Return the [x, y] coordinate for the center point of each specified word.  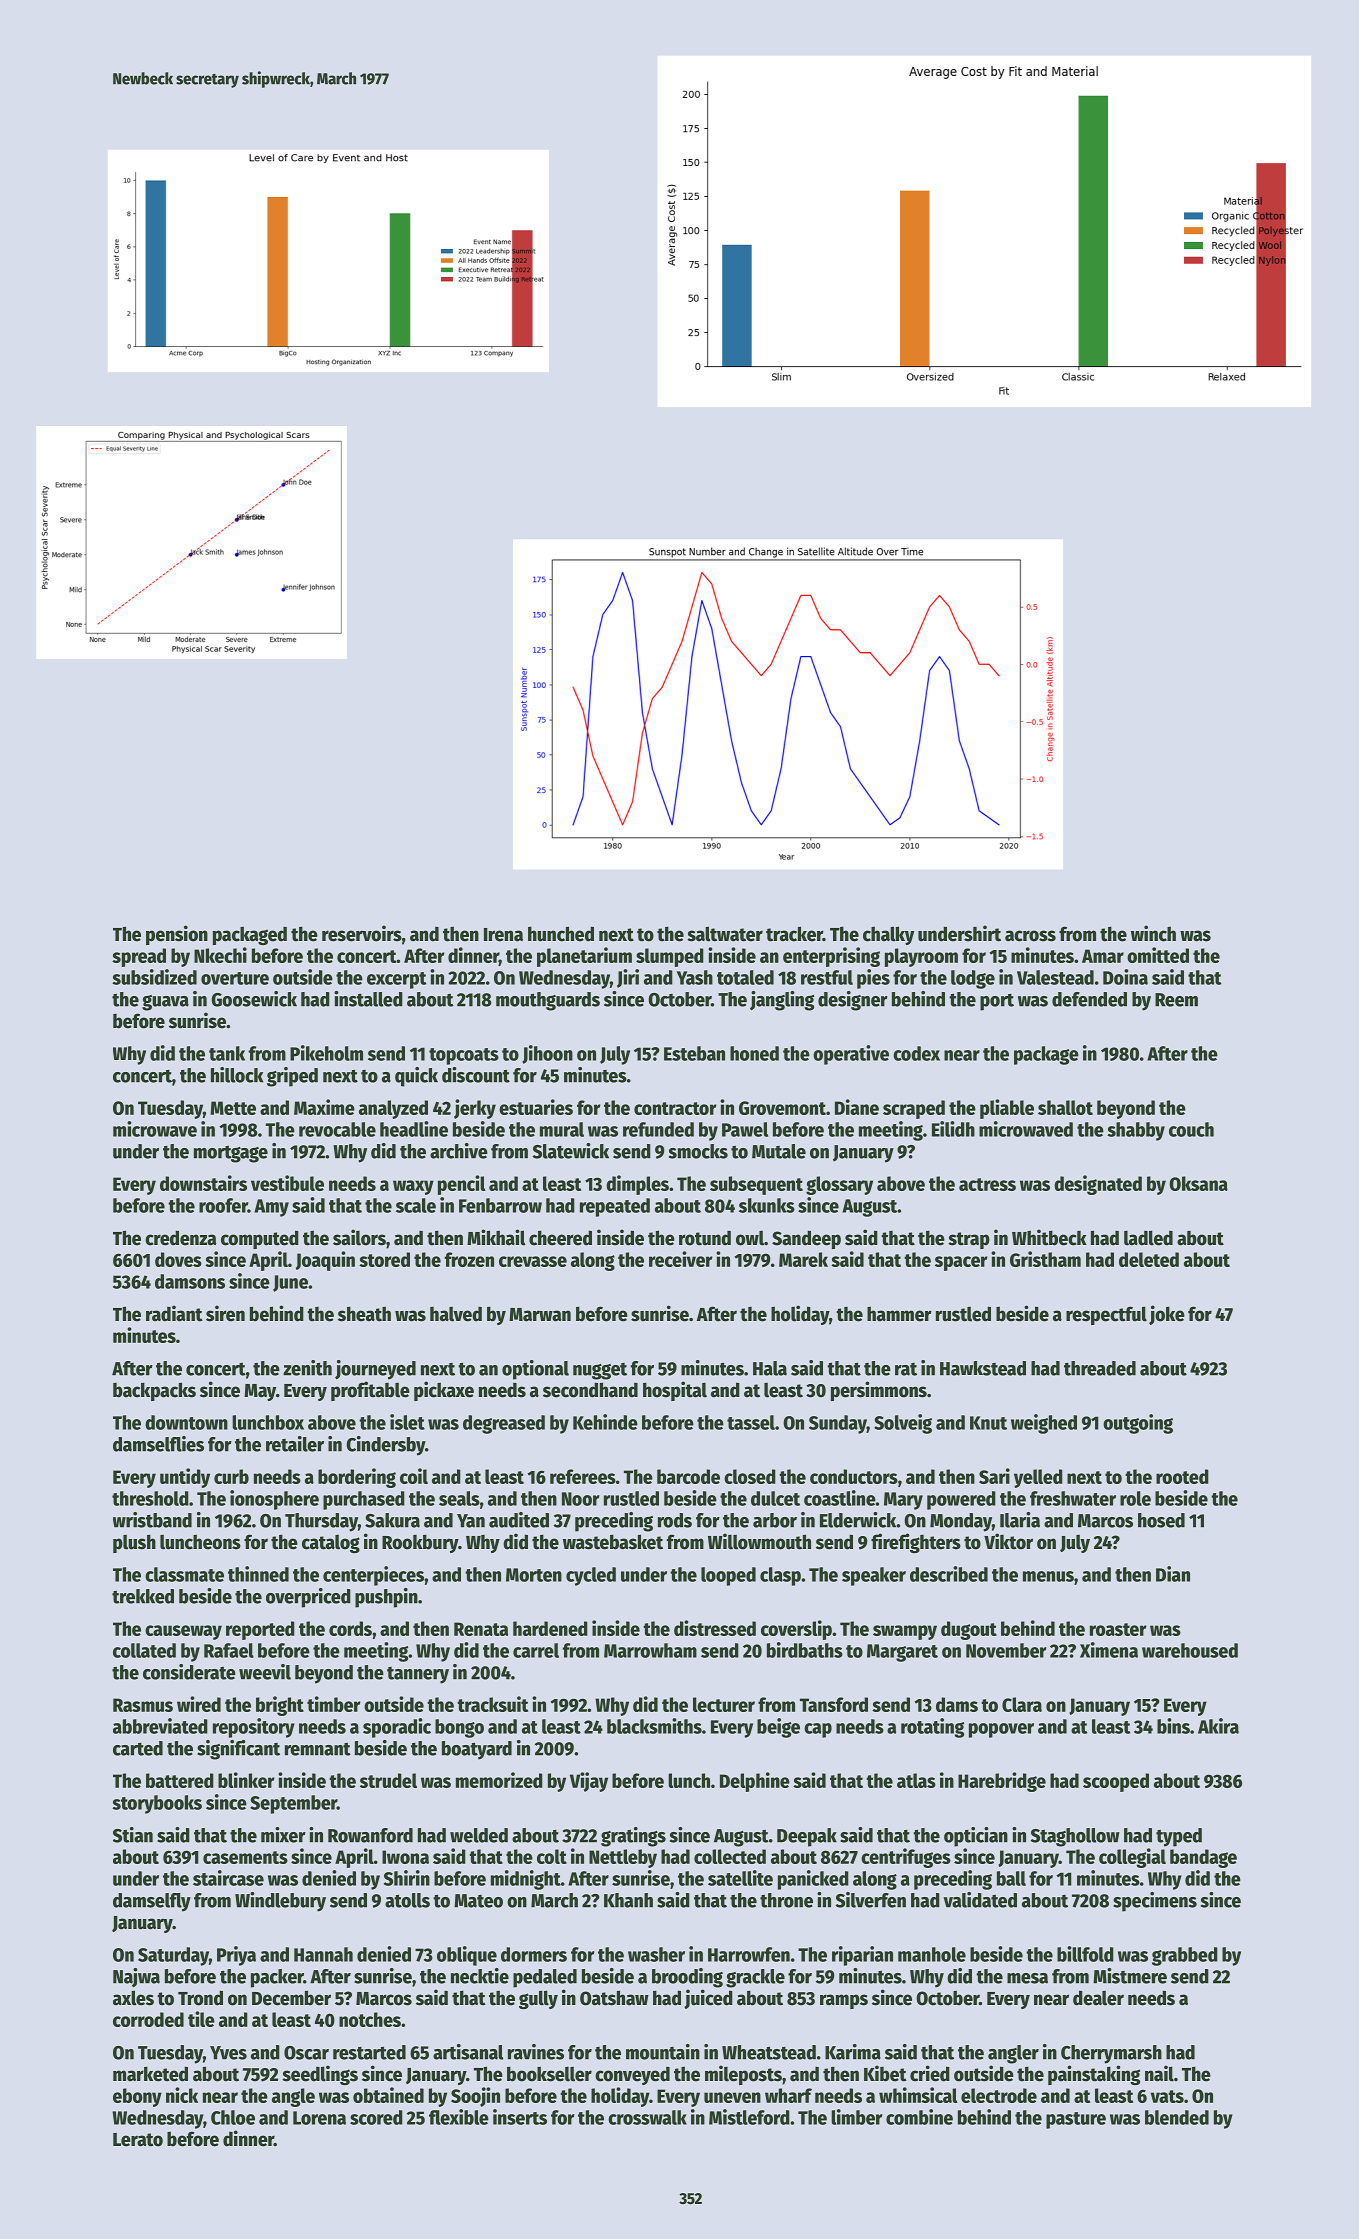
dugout [969, 1630]
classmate [184, 1574]
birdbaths [805, 1650]
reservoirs [362, 933]
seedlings [320, 2075]
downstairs [203, 1183]
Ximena [1109, 1650]
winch [1153, 933]
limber [857, 2117]
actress [987, 1184]
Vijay [589, 1782]
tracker [794, 934]
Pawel [745, 1129]
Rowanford [370, 1835]
